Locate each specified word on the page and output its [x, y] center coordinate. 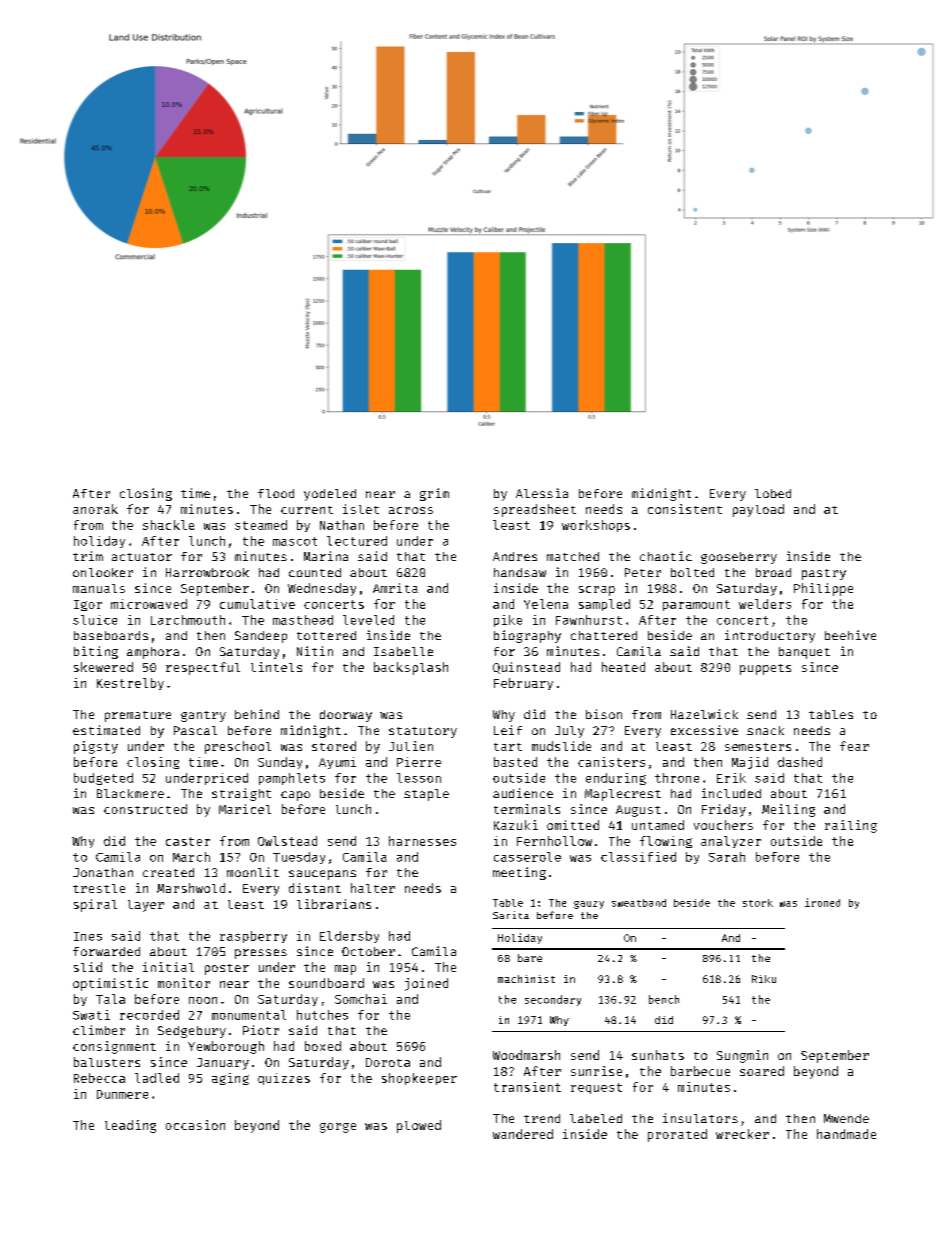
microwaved [149, 604]
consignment [114, 1047]
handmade [846, 1134]
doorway [346, 716]
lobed [773, 493]
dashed [800, 762]
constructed [145, 809]
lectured [357, 541]
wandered [523, 1134]
